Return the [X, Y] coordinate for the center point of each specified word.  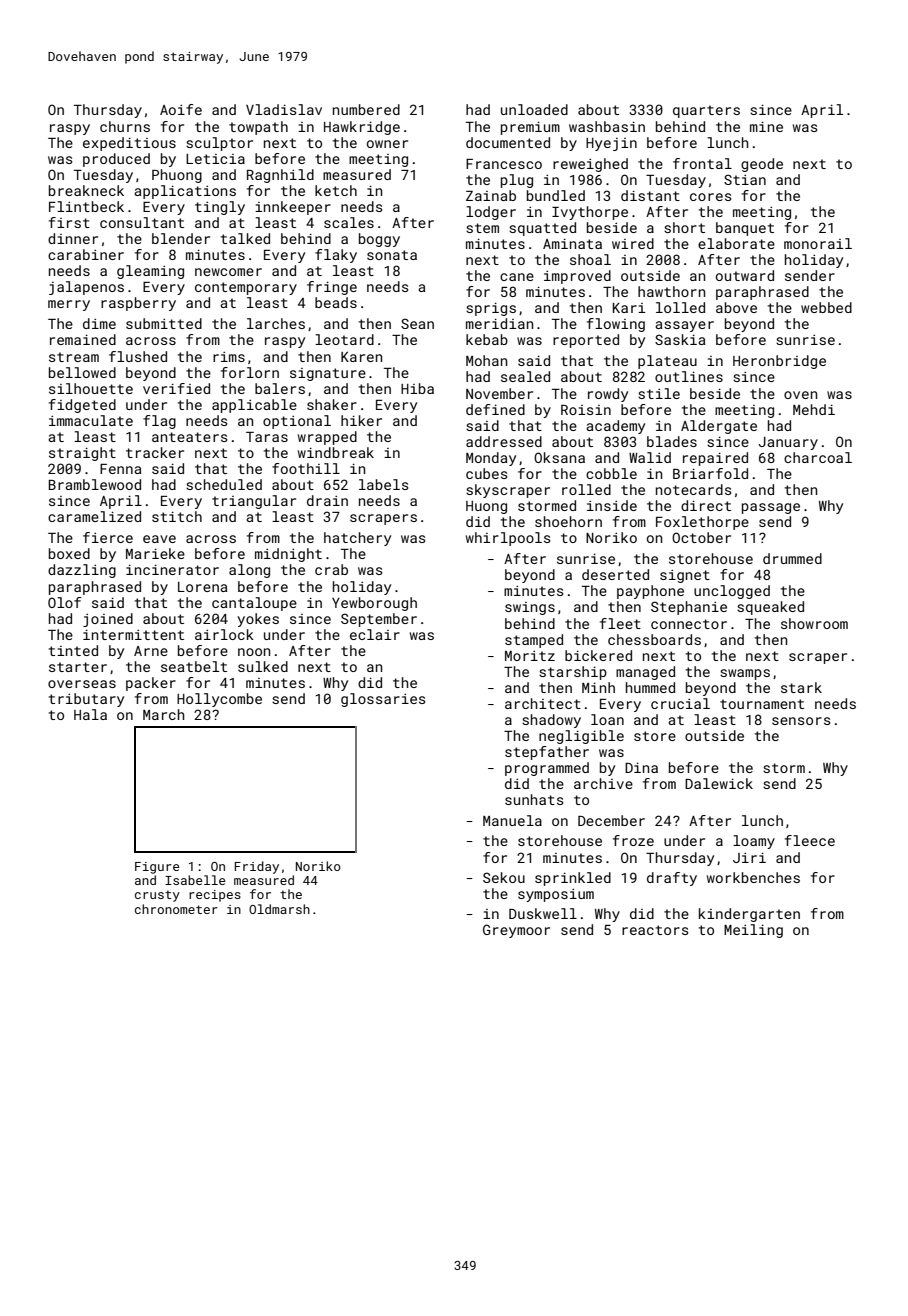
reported [586, 341]
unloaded [534, 109]
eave [159, 539]
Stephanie [689, 608]
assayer [684, 326]
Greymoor [516, 931]
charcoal [818, 457]
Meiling [753, 931]
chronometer [176, 909]
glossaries [383, 700]
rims [229, 357]
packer [151, 684]
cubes [486, 473]
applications [185, 192]
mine [766, 126]
